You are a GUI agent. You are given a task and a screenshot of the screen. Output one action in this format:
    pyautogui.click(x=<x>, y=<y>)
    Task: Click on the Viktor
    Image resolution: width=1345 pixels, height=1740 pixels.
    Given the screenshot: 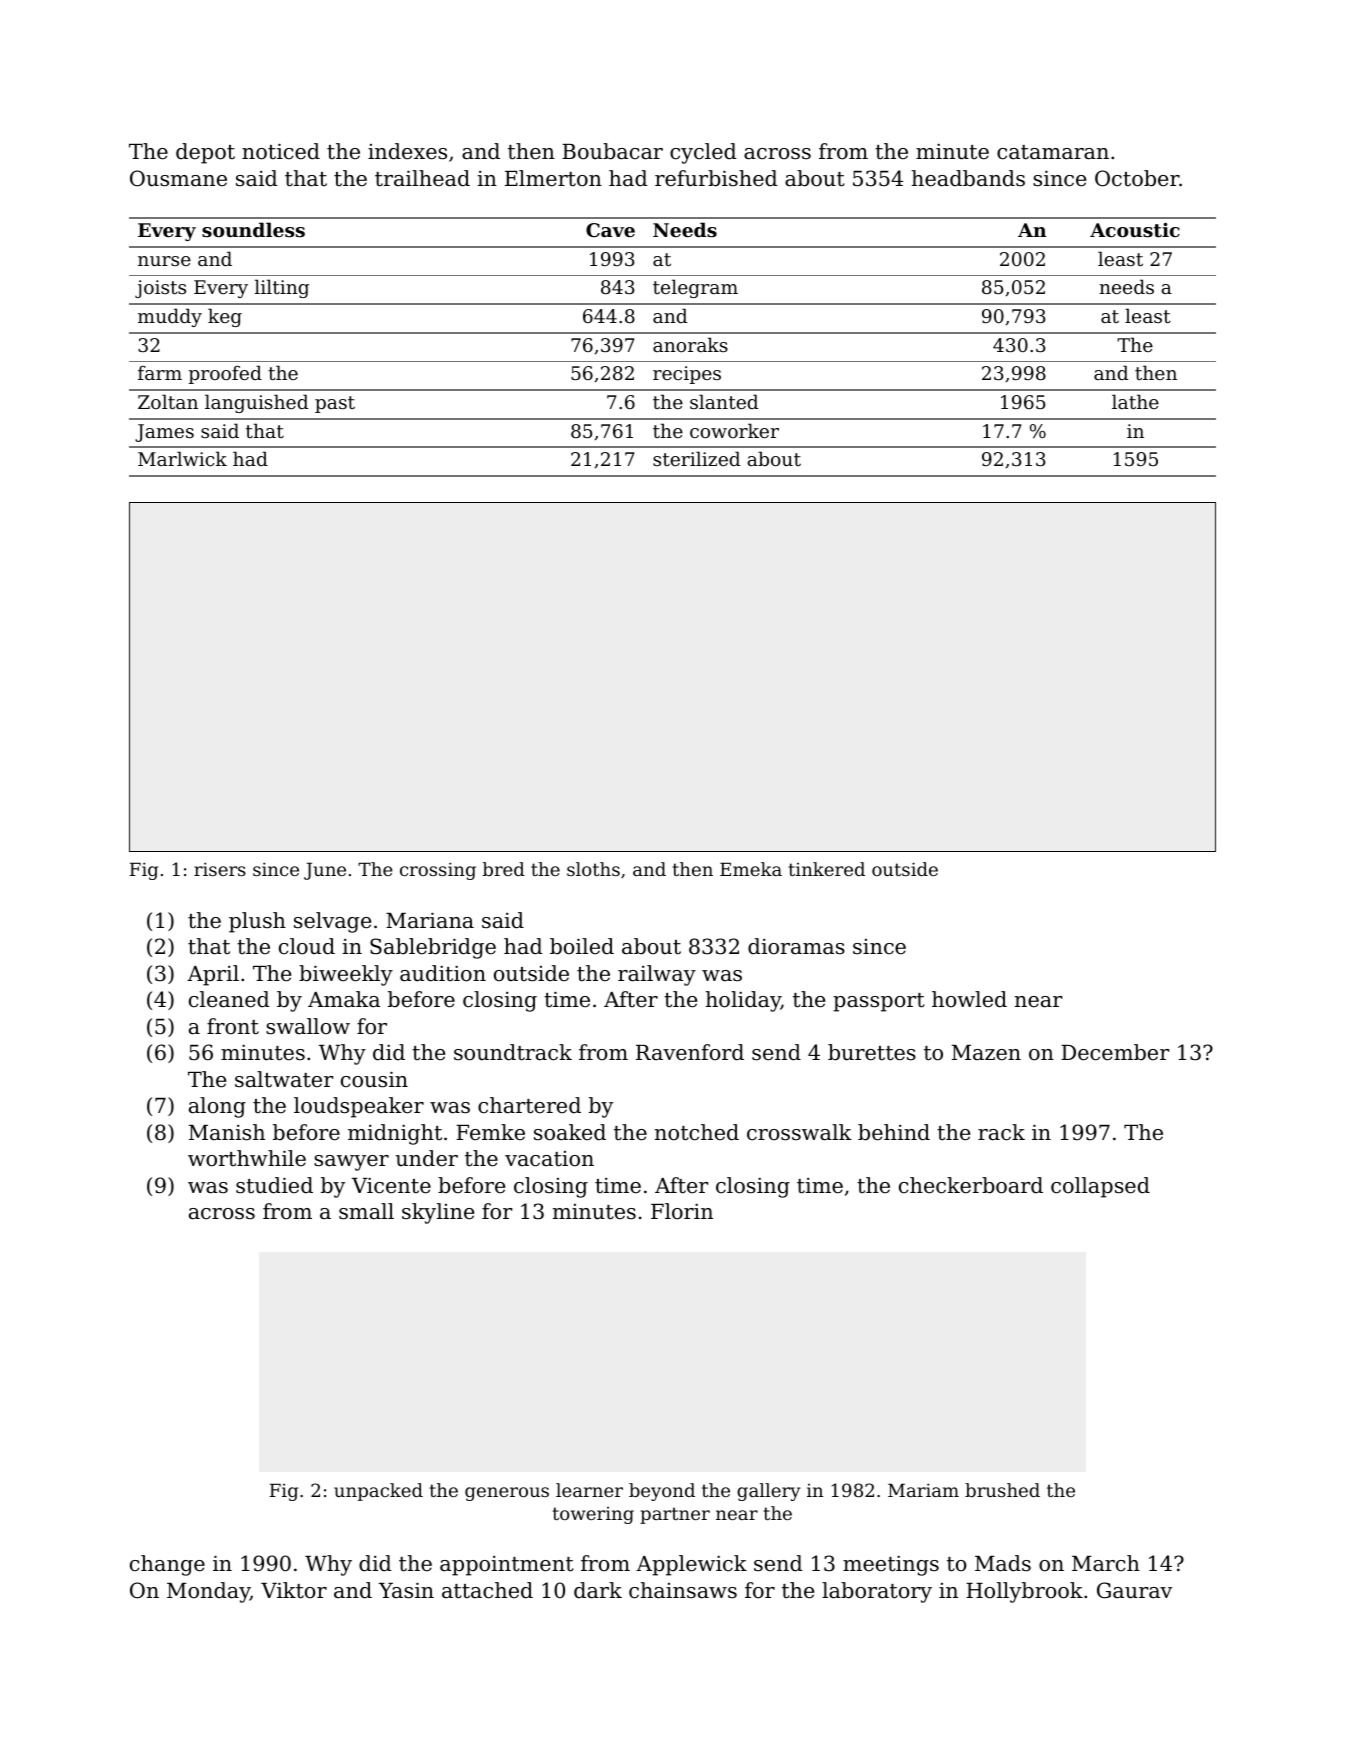 What is the action you would take?
    pyautogui.click(x=294, y=1590)
